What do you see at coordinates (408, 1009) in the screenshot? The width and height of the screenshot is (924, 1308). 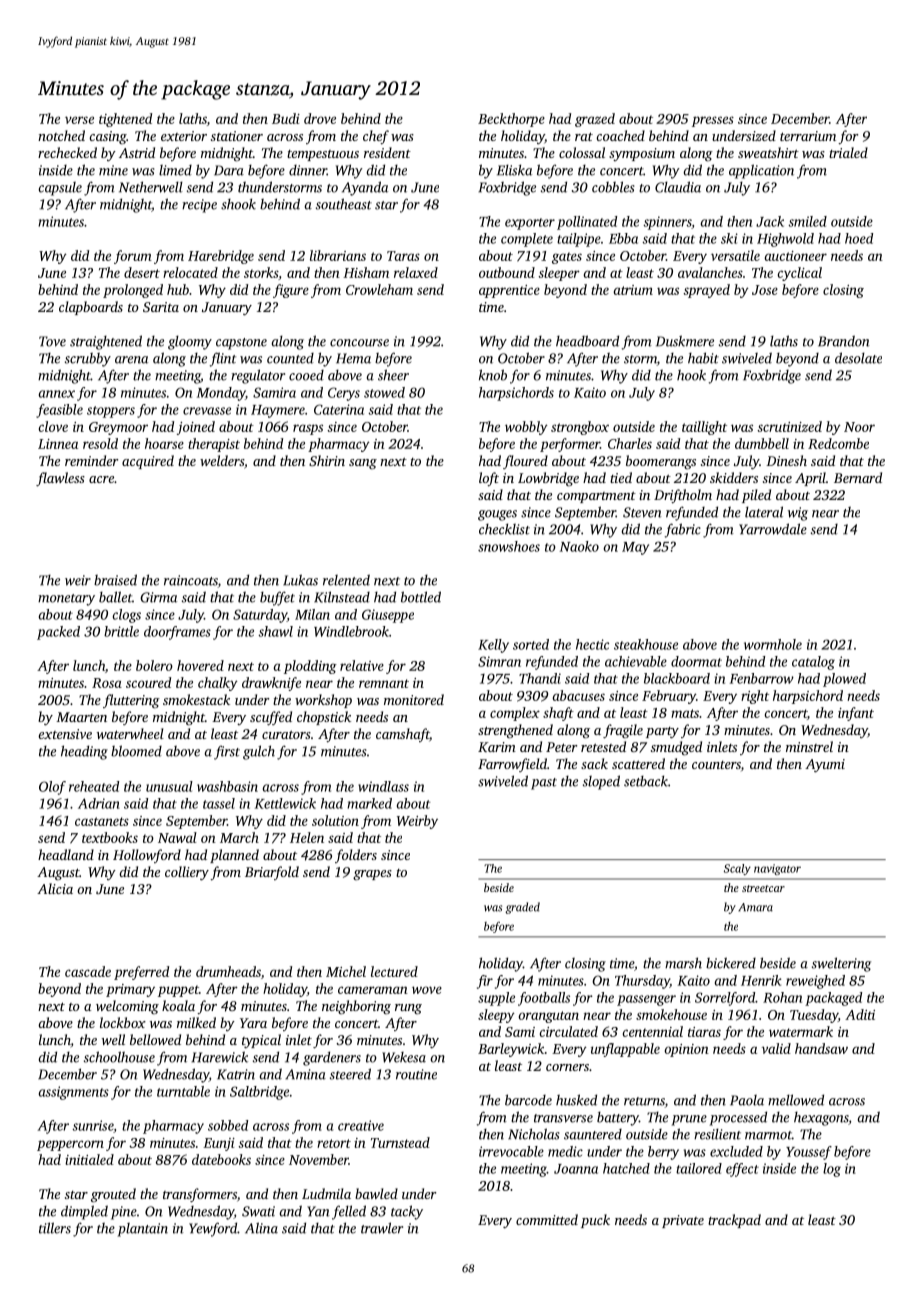 I see `rung` at bounding box center [408, 1009].
